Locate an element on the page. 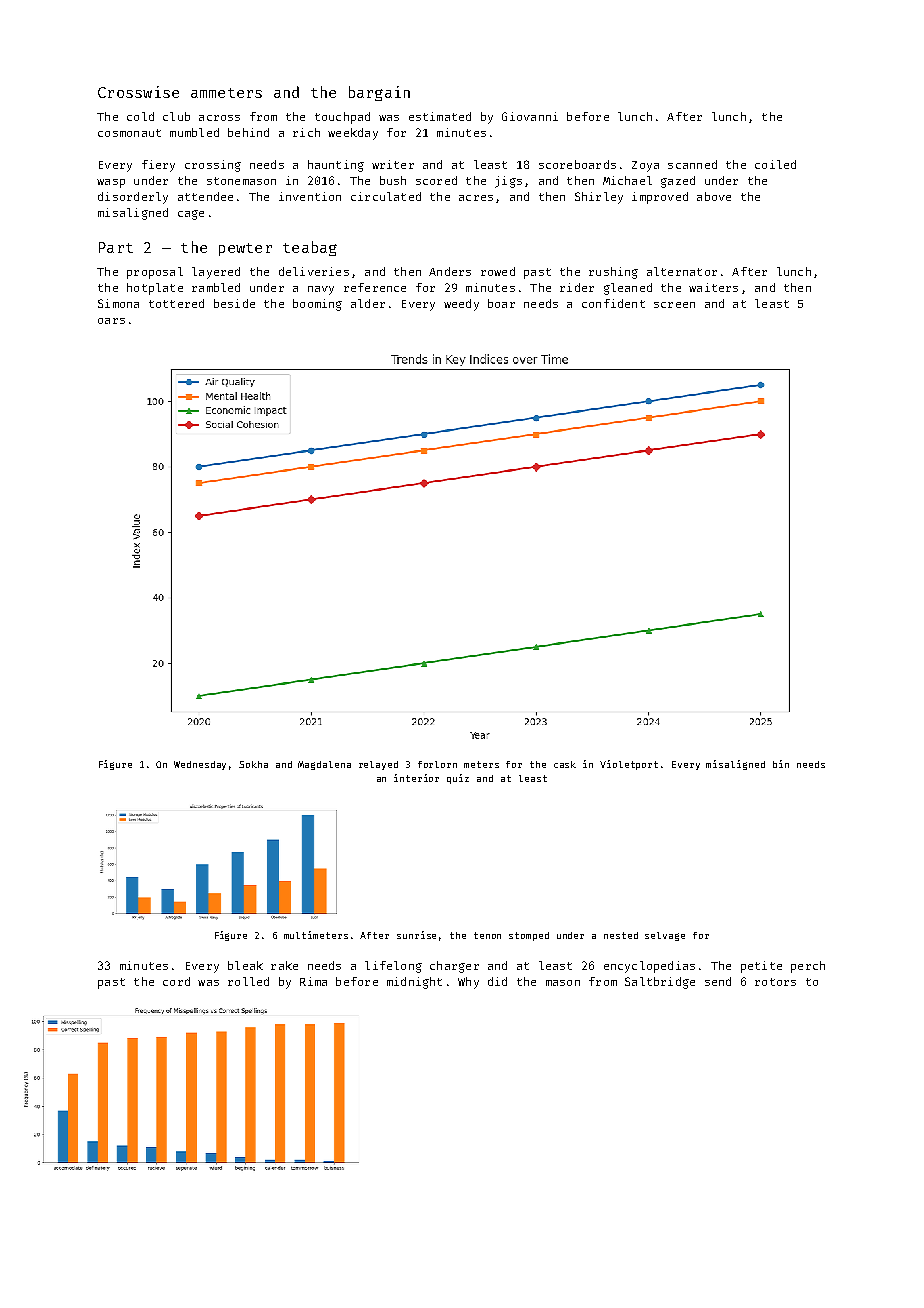  booming is located at coordinates (317, 305).
